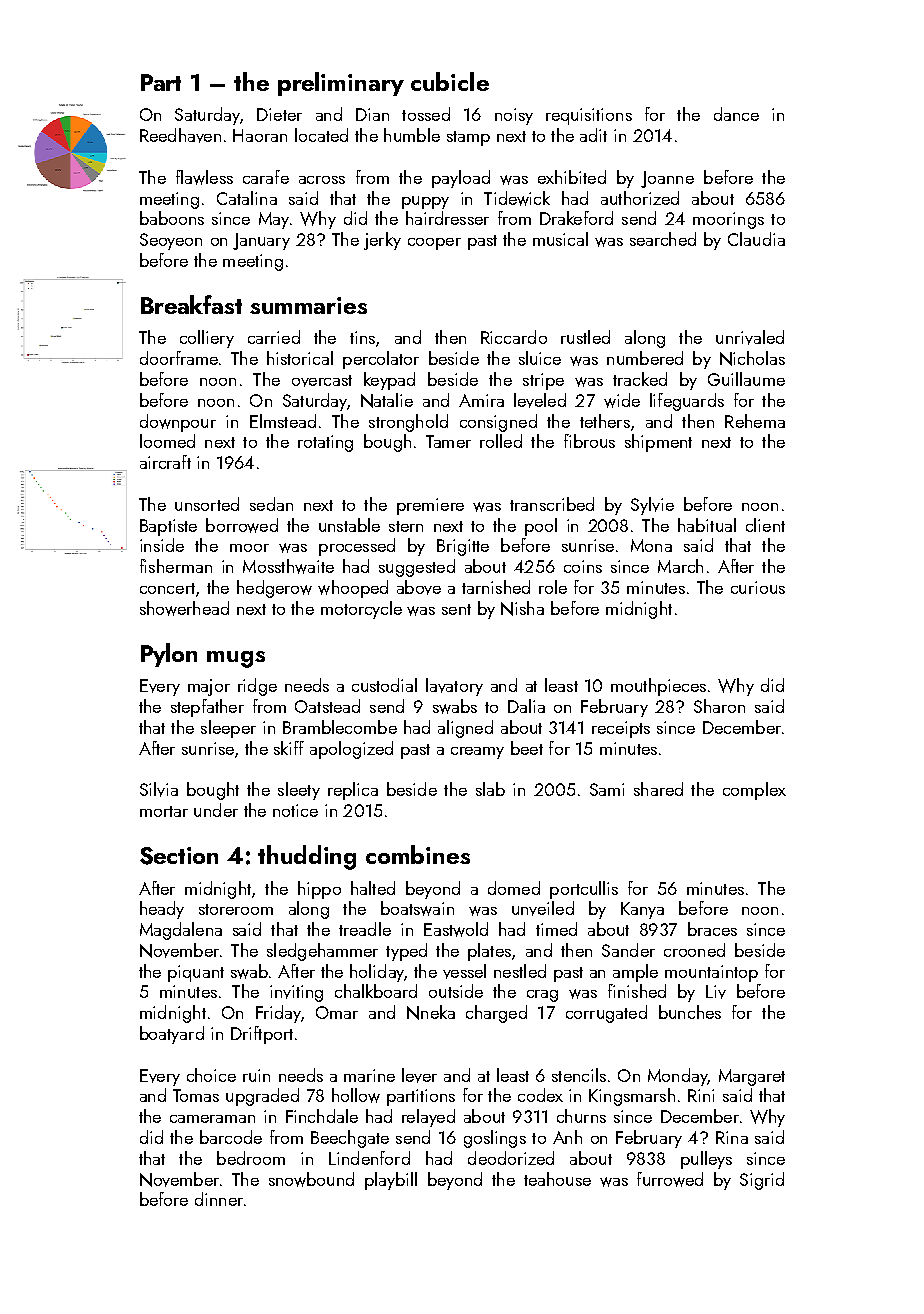 This image has width=924, height=1314. What do you see at coordinates (219, 1199) in the image?
I see `dinner` at bounding box center [219, 1199].
